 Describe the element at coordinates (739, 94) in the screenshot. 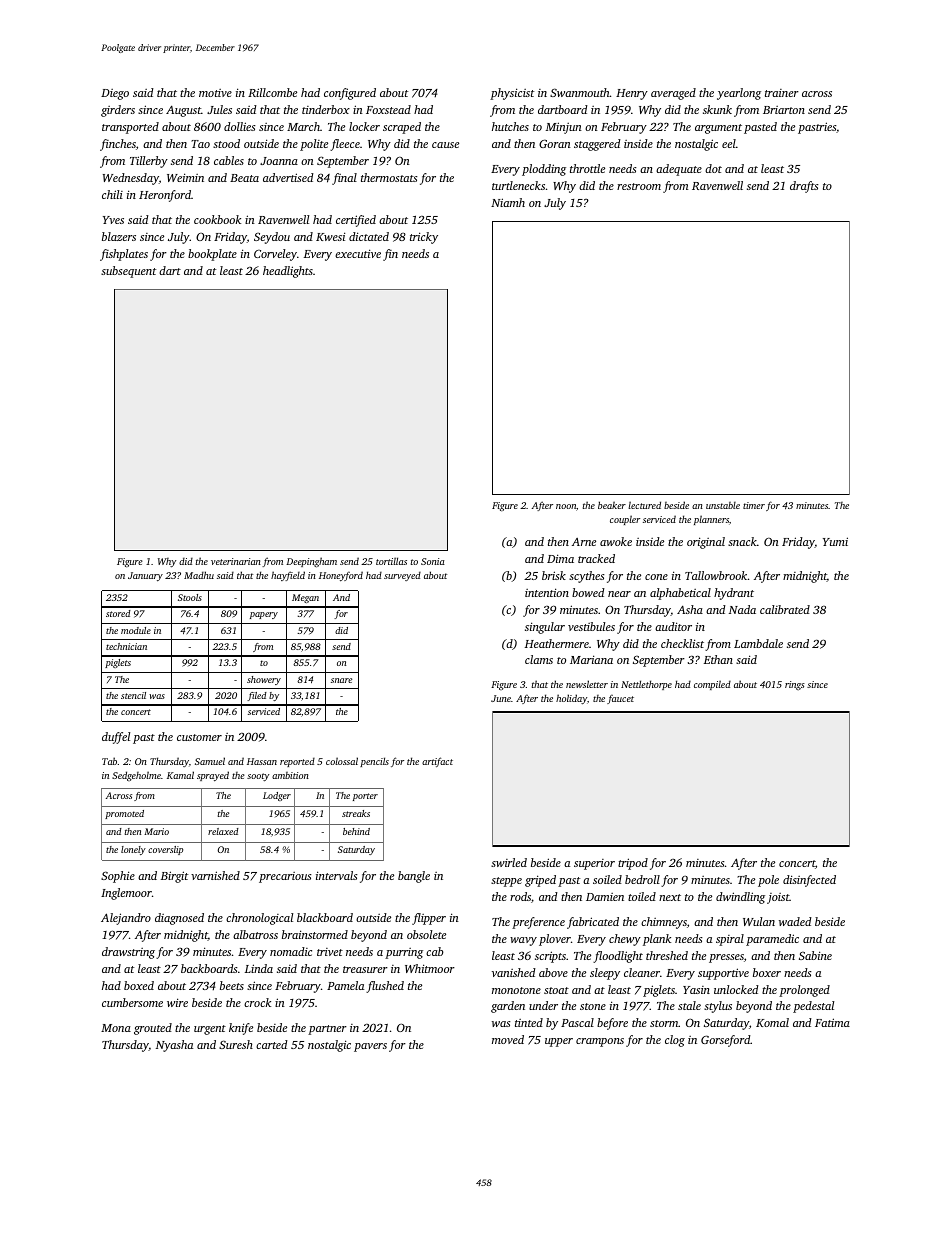

I see `yearlong` at that location.
